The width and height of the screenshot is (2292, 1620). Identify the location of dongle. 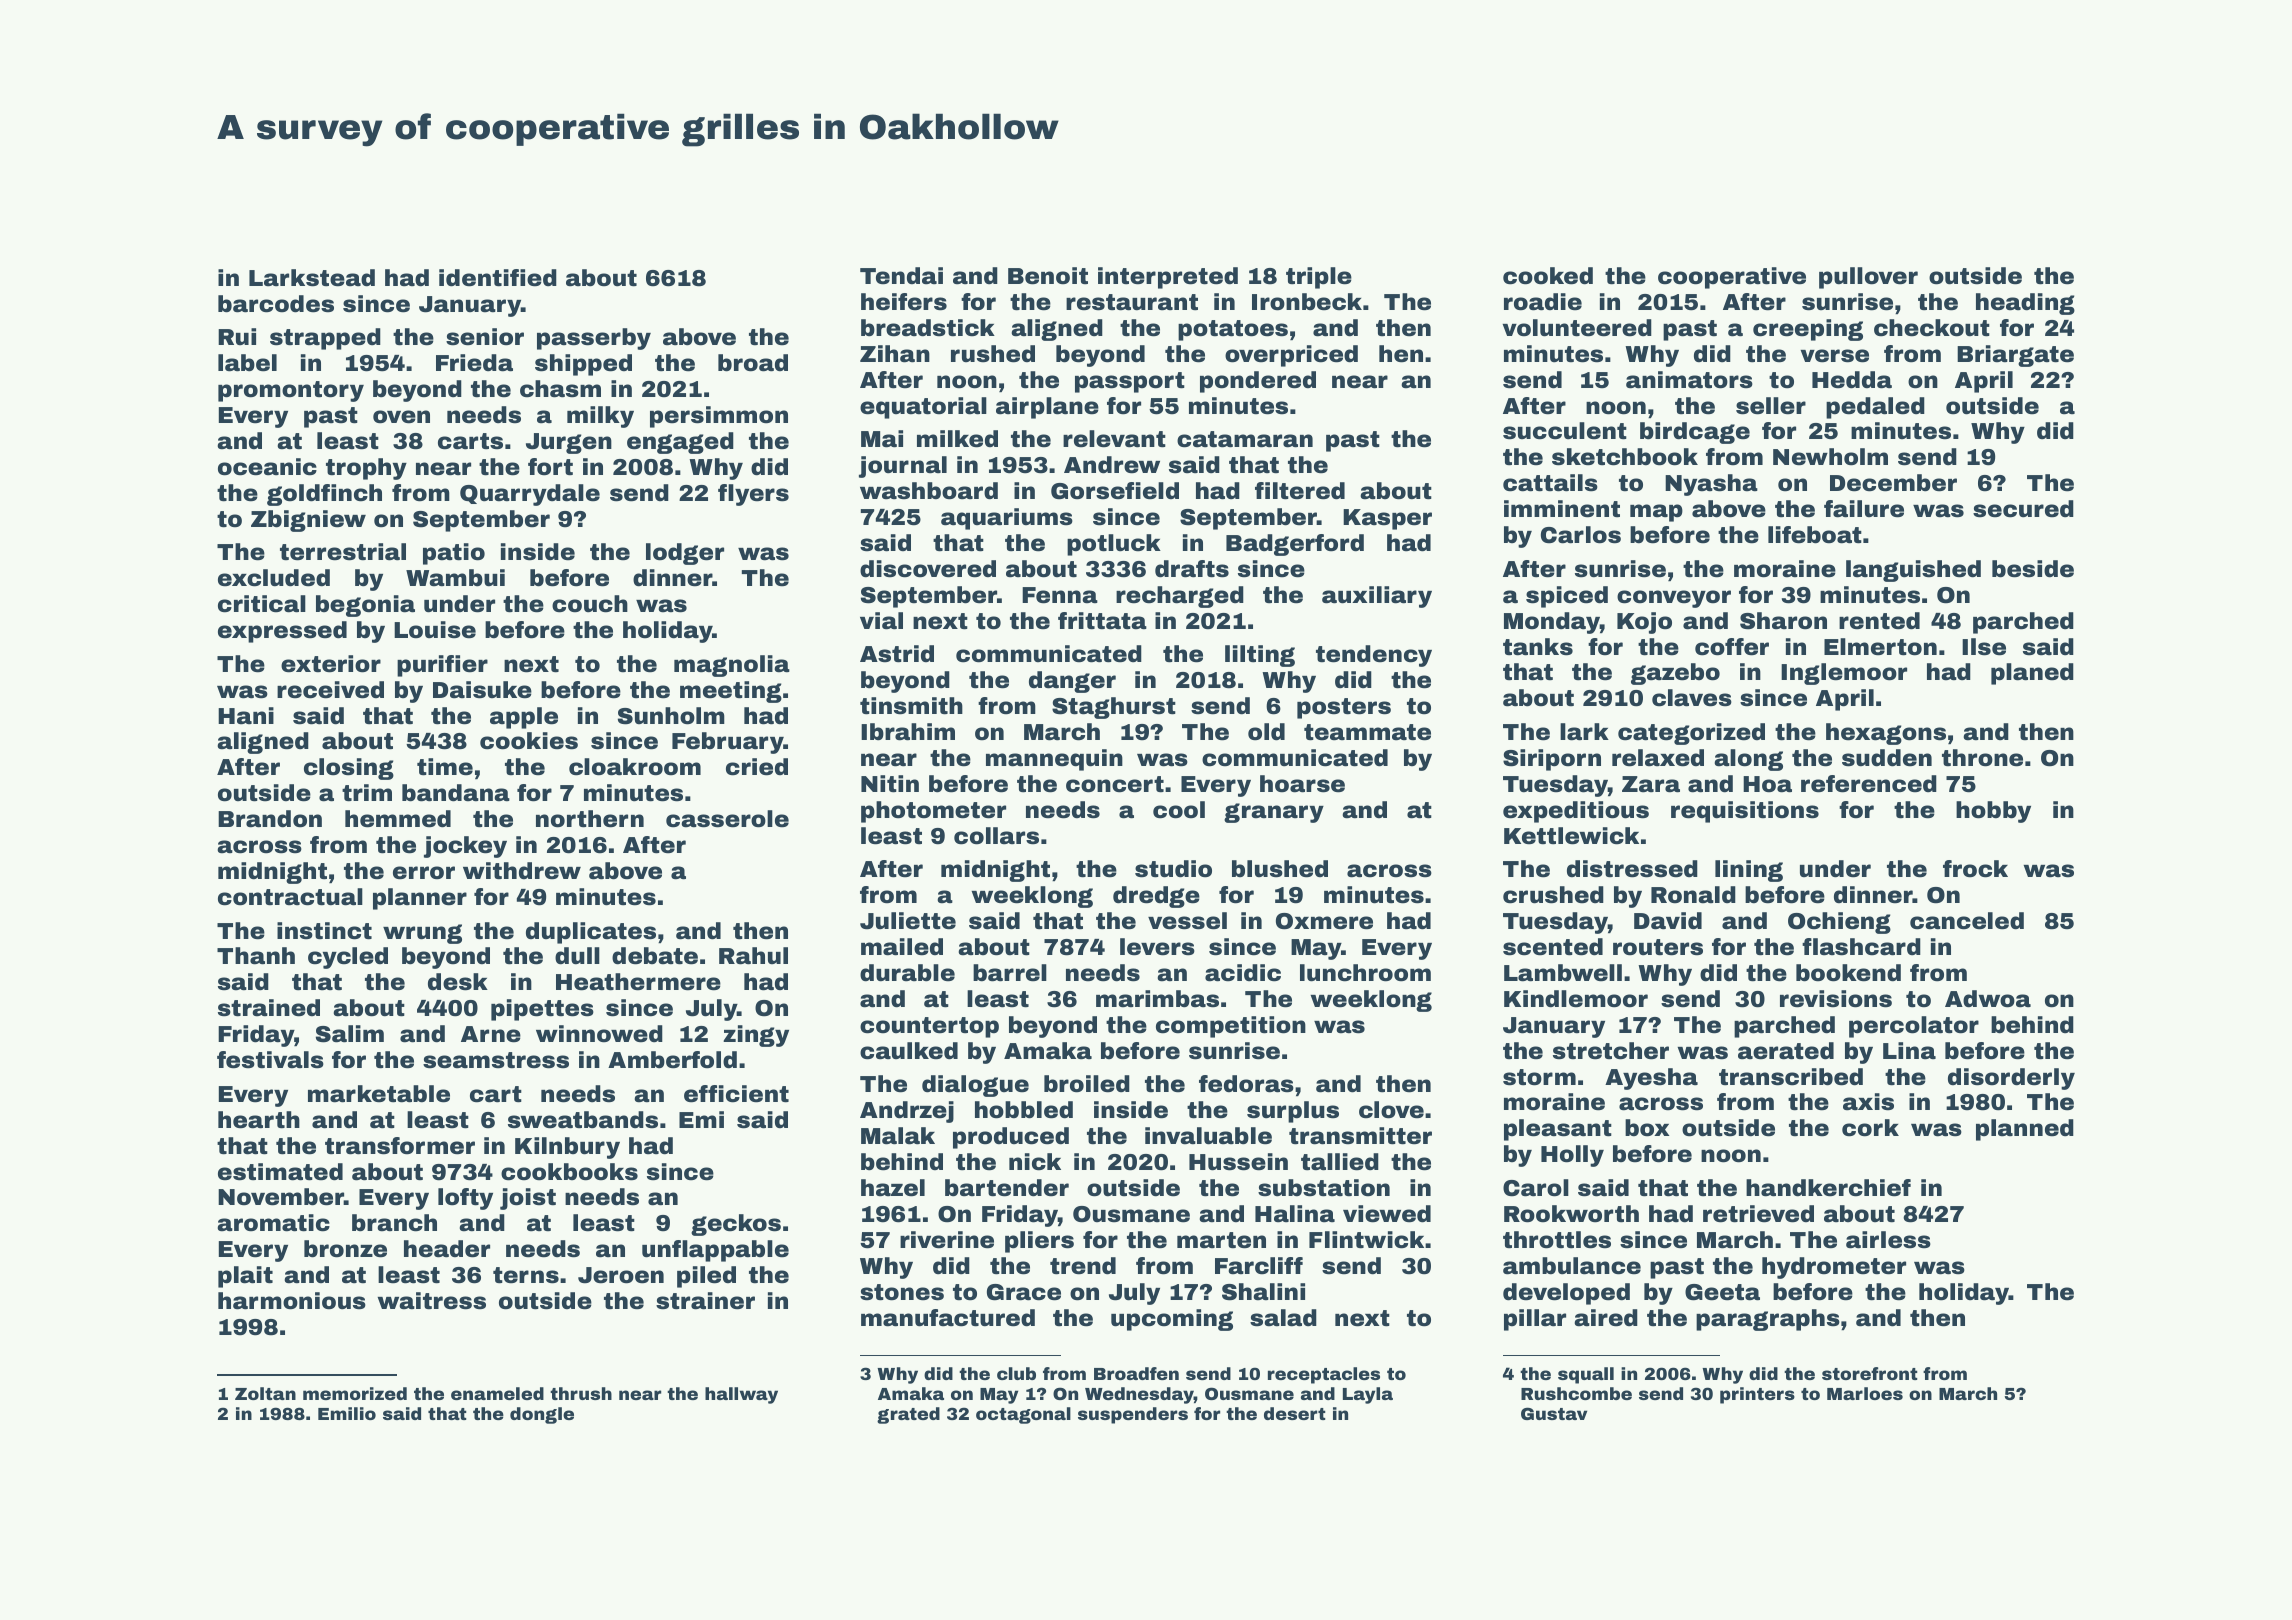
(542, 1415).
